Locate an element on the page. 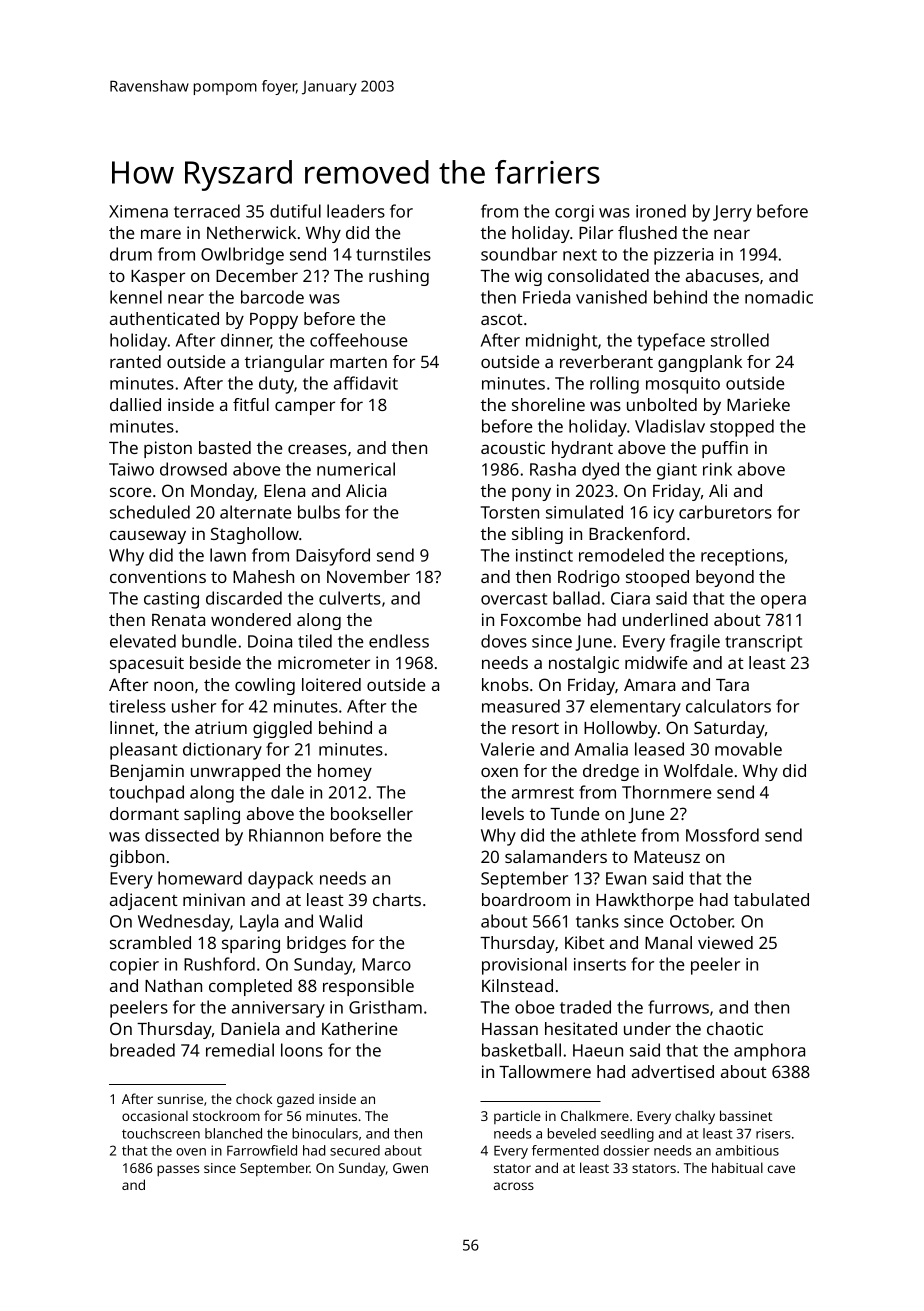  Ximena is located at coordinates (138, 211).
